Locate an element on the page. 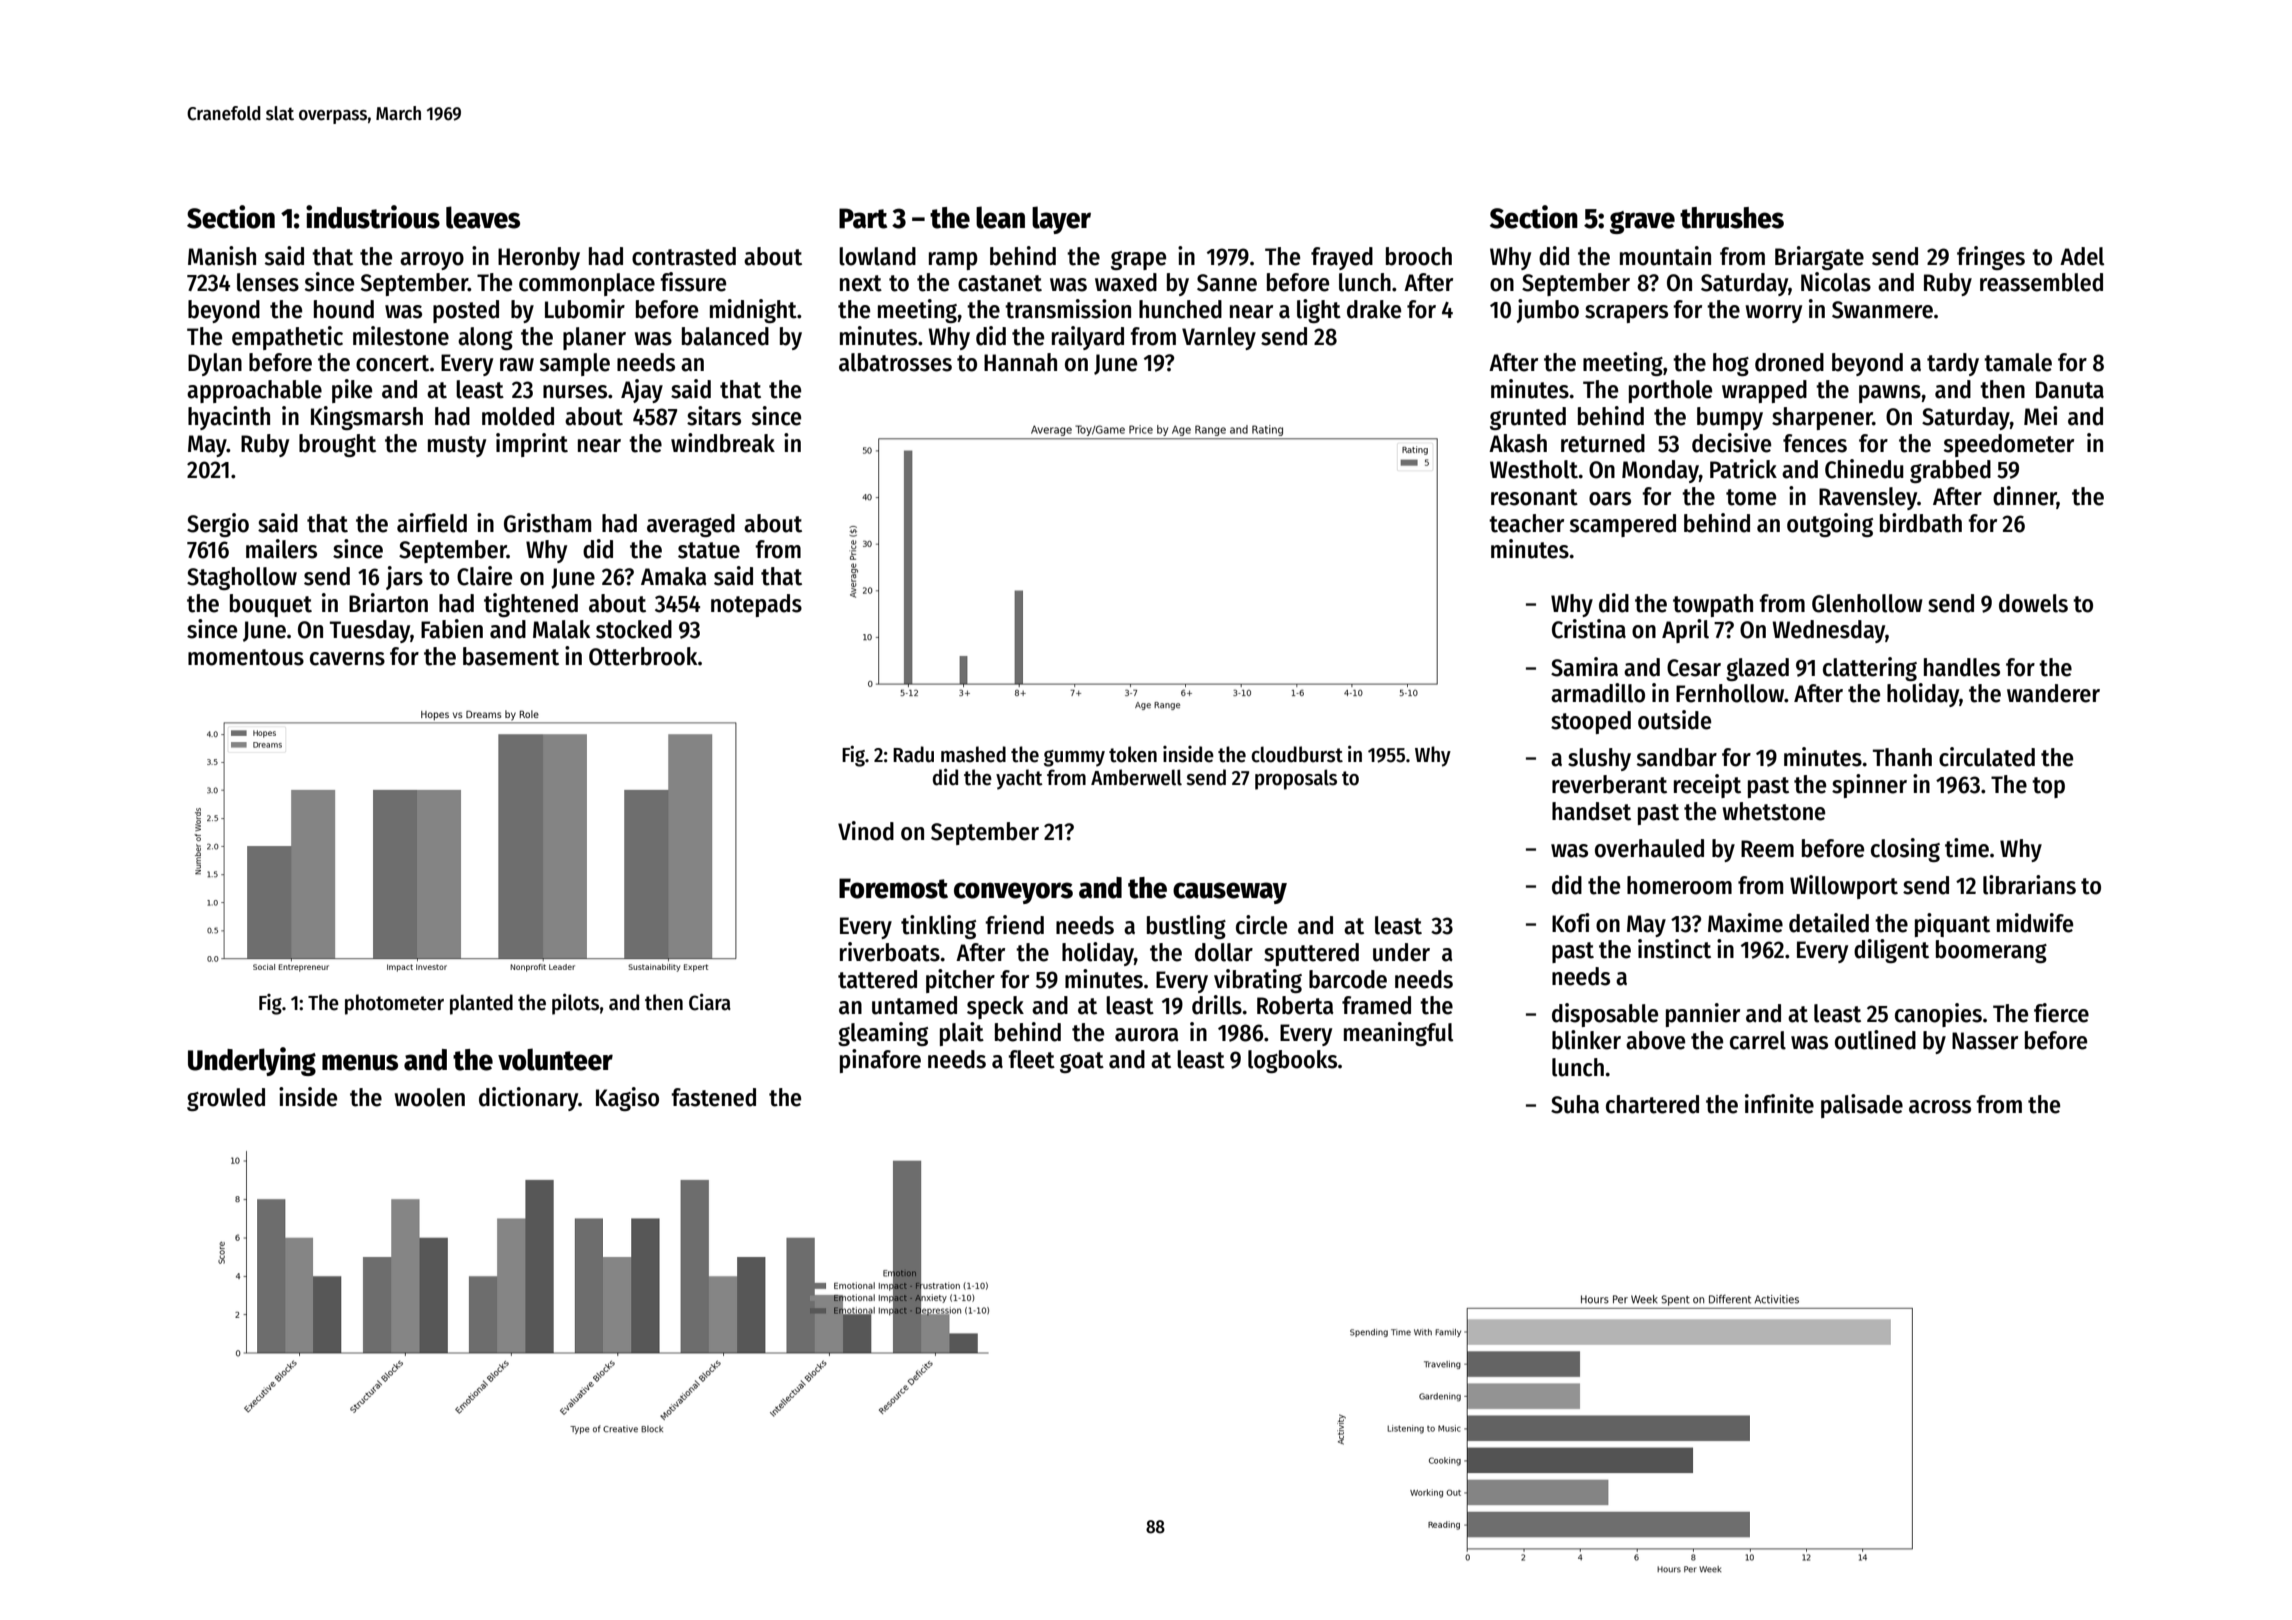 Image resolution: width=2292 pixels, height=1620 pixels. Vinod is located at coordinates (866, 831).
